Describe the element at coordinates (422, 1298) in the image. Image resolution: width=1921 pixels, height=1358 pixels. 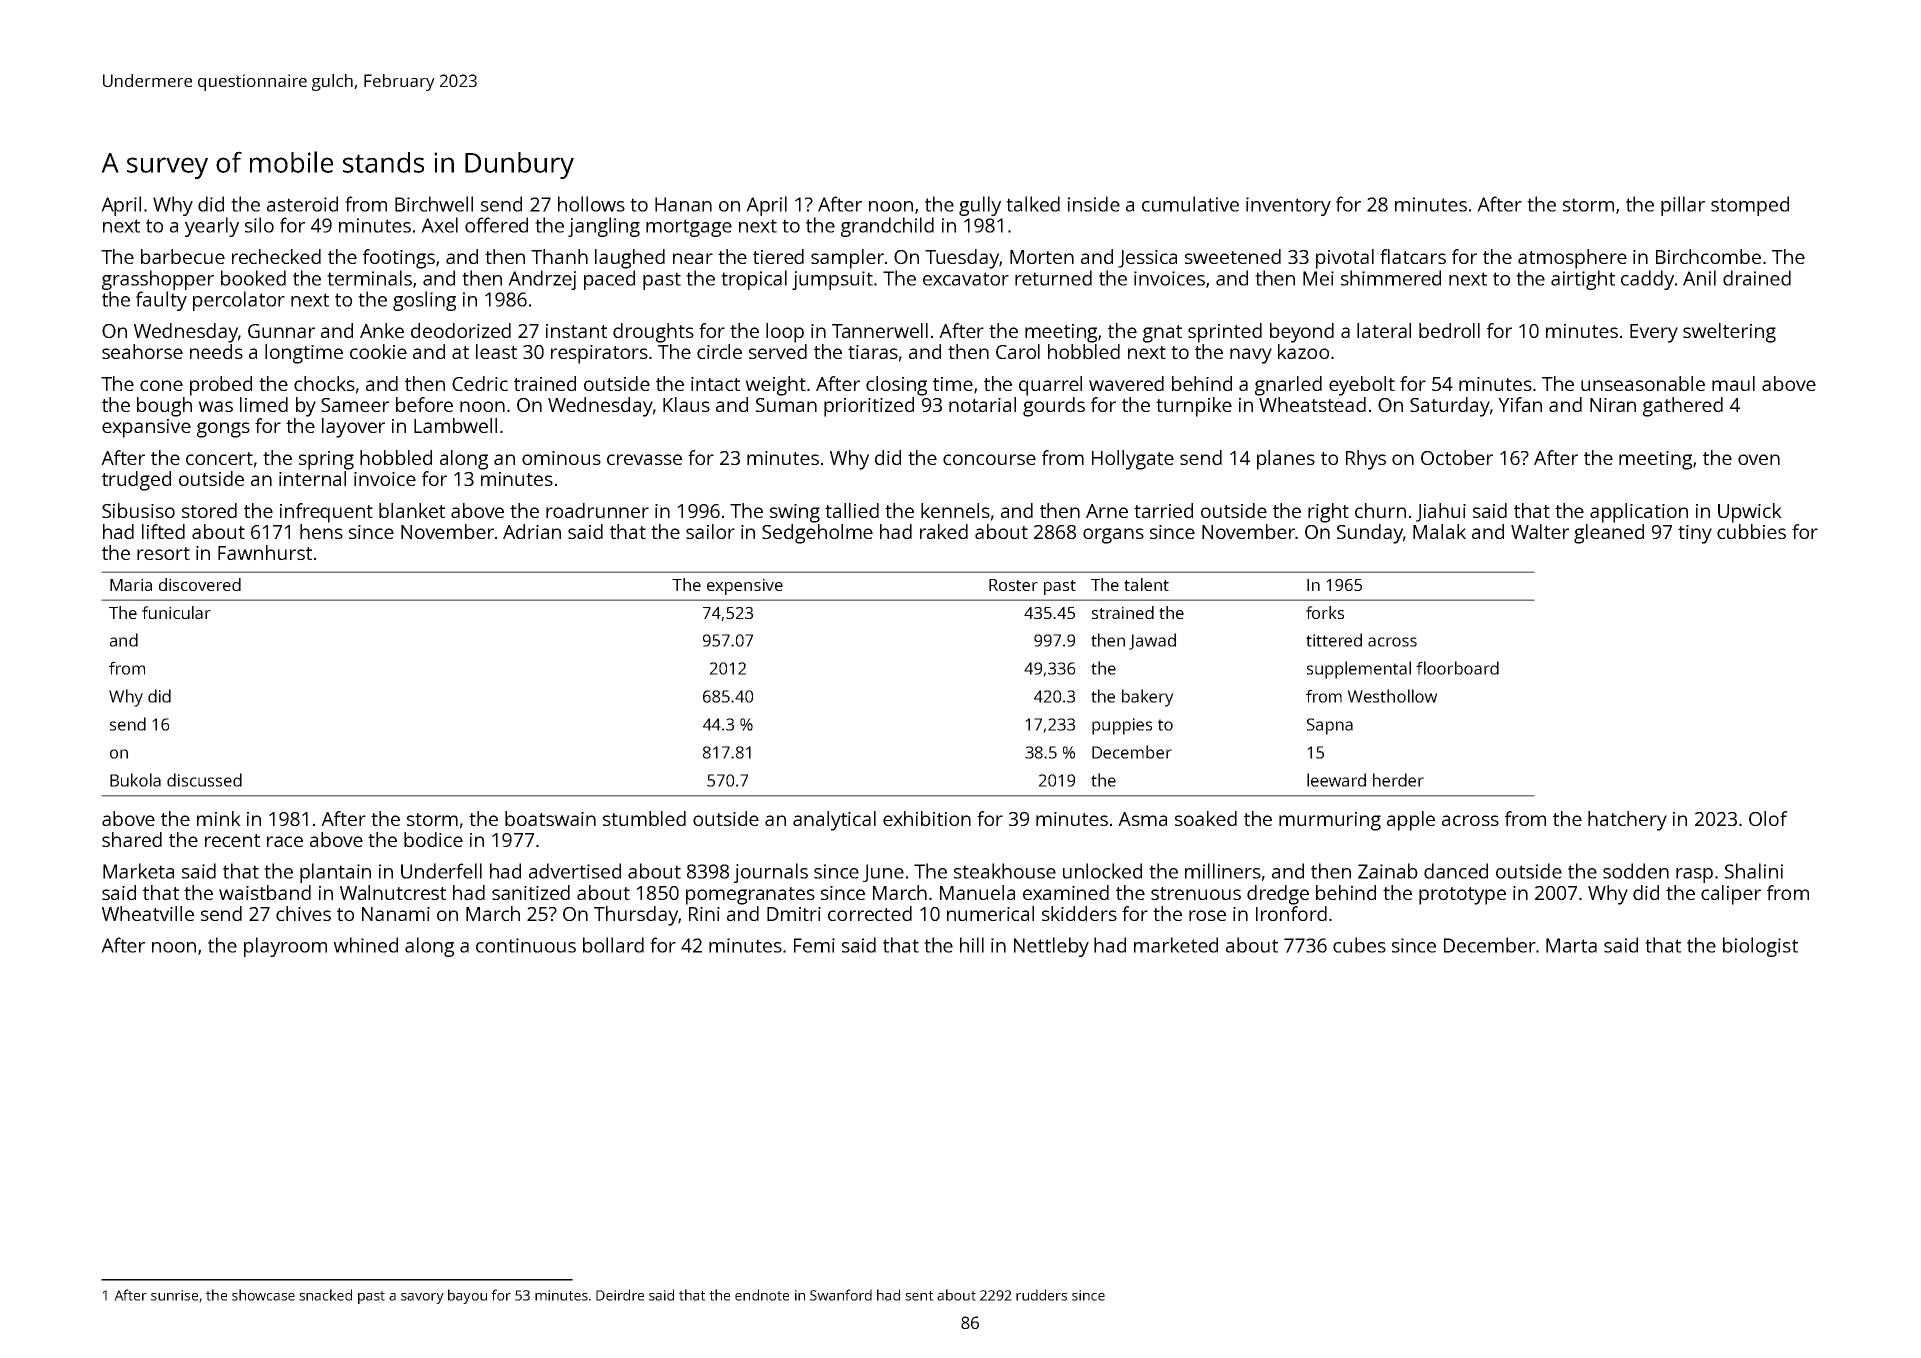
I see `savory` at that location.
